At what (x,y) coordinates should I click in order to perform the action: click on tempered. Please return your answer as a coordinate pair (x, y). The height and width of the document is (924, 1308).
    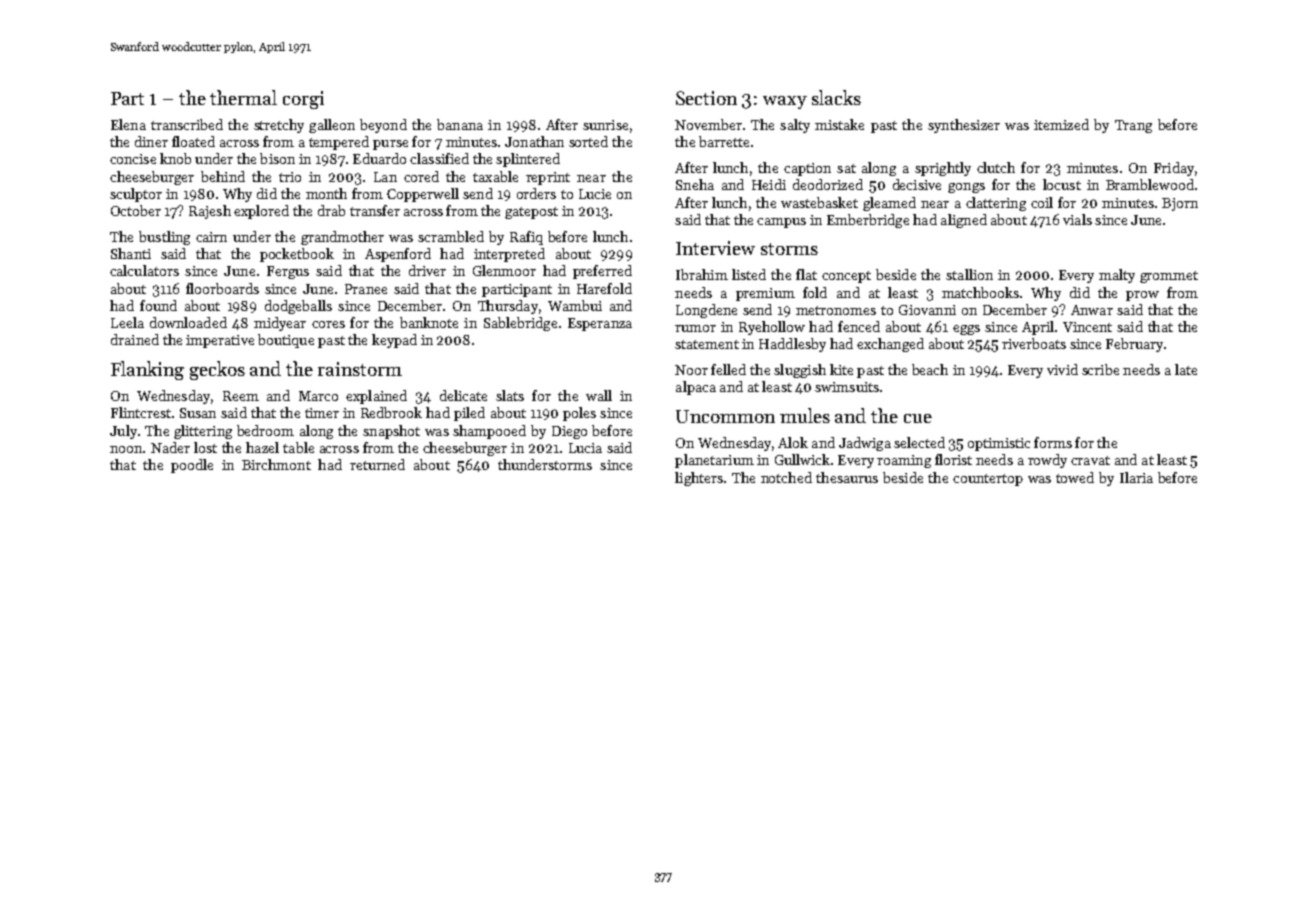
    Looking at the image, I should click on (339, 143).
